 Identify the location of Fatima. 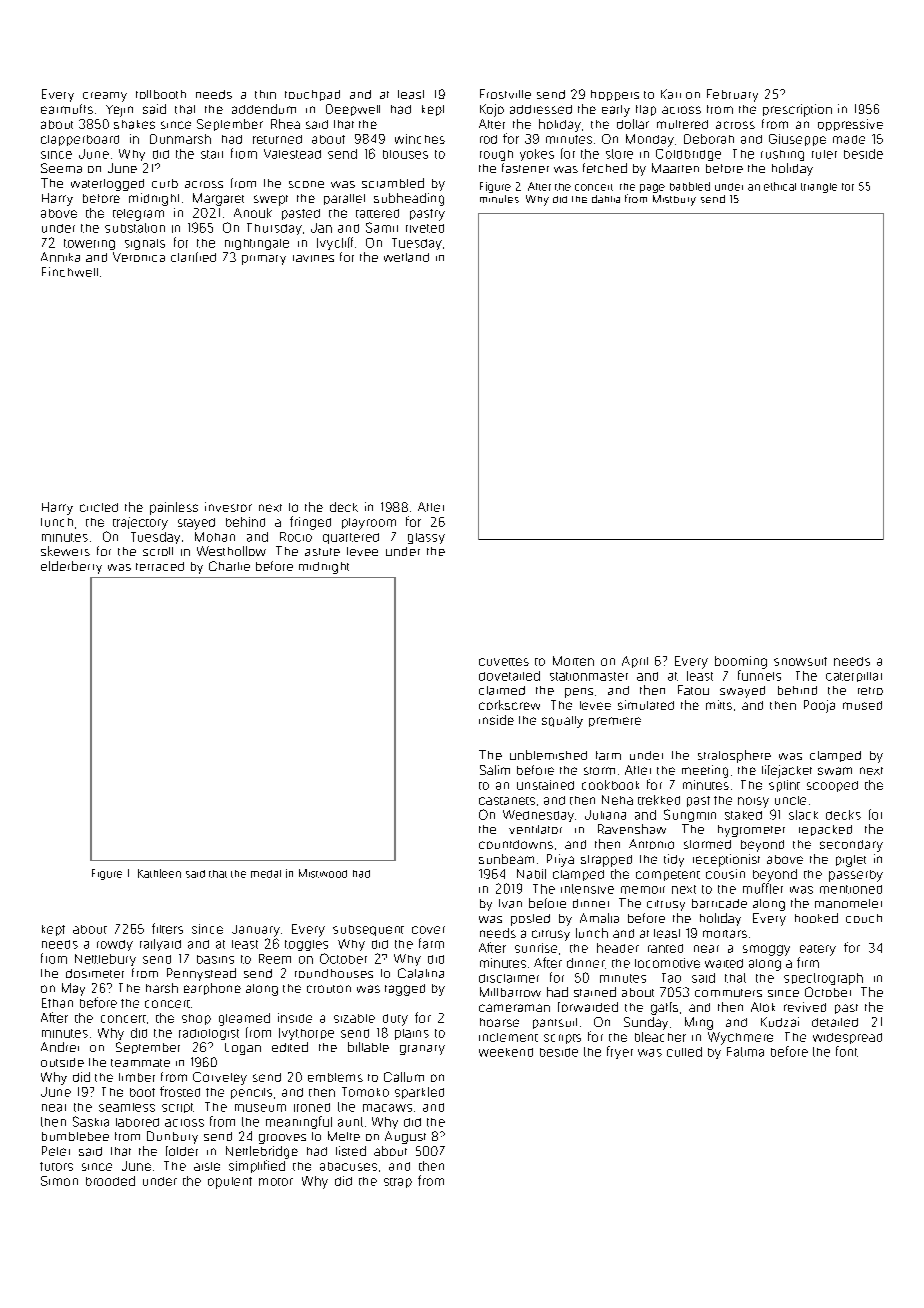
(745, 1052).
